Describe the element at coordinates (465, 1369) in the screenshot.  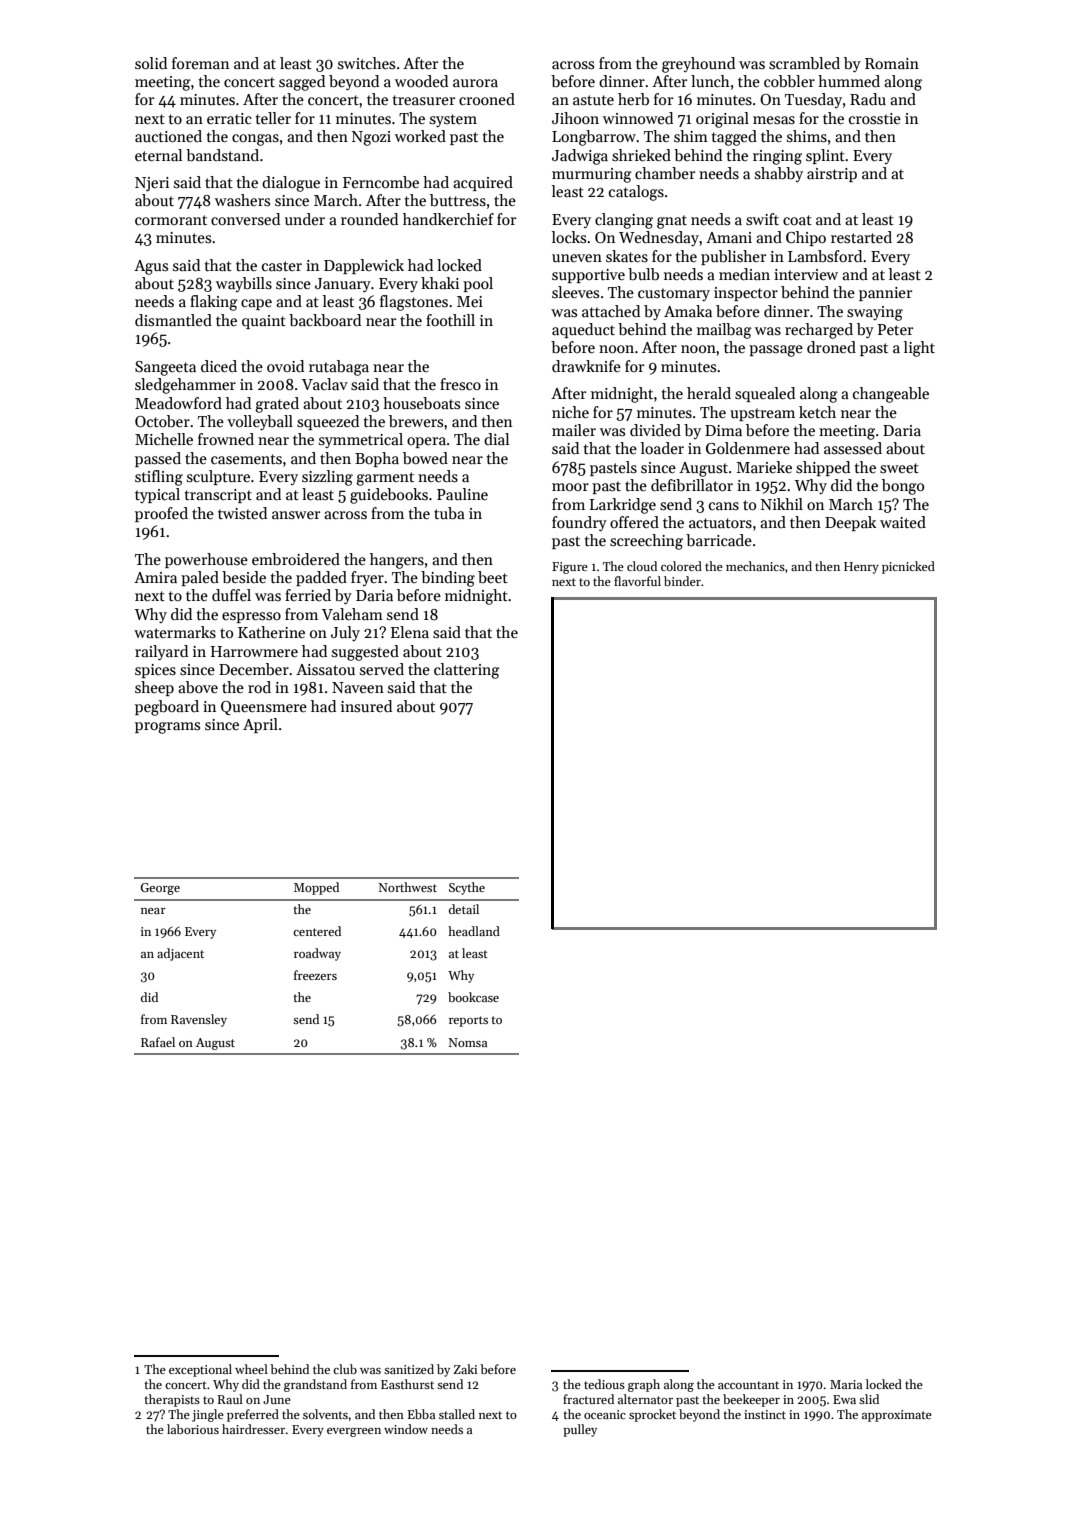
I see `Zaki` at that location.
